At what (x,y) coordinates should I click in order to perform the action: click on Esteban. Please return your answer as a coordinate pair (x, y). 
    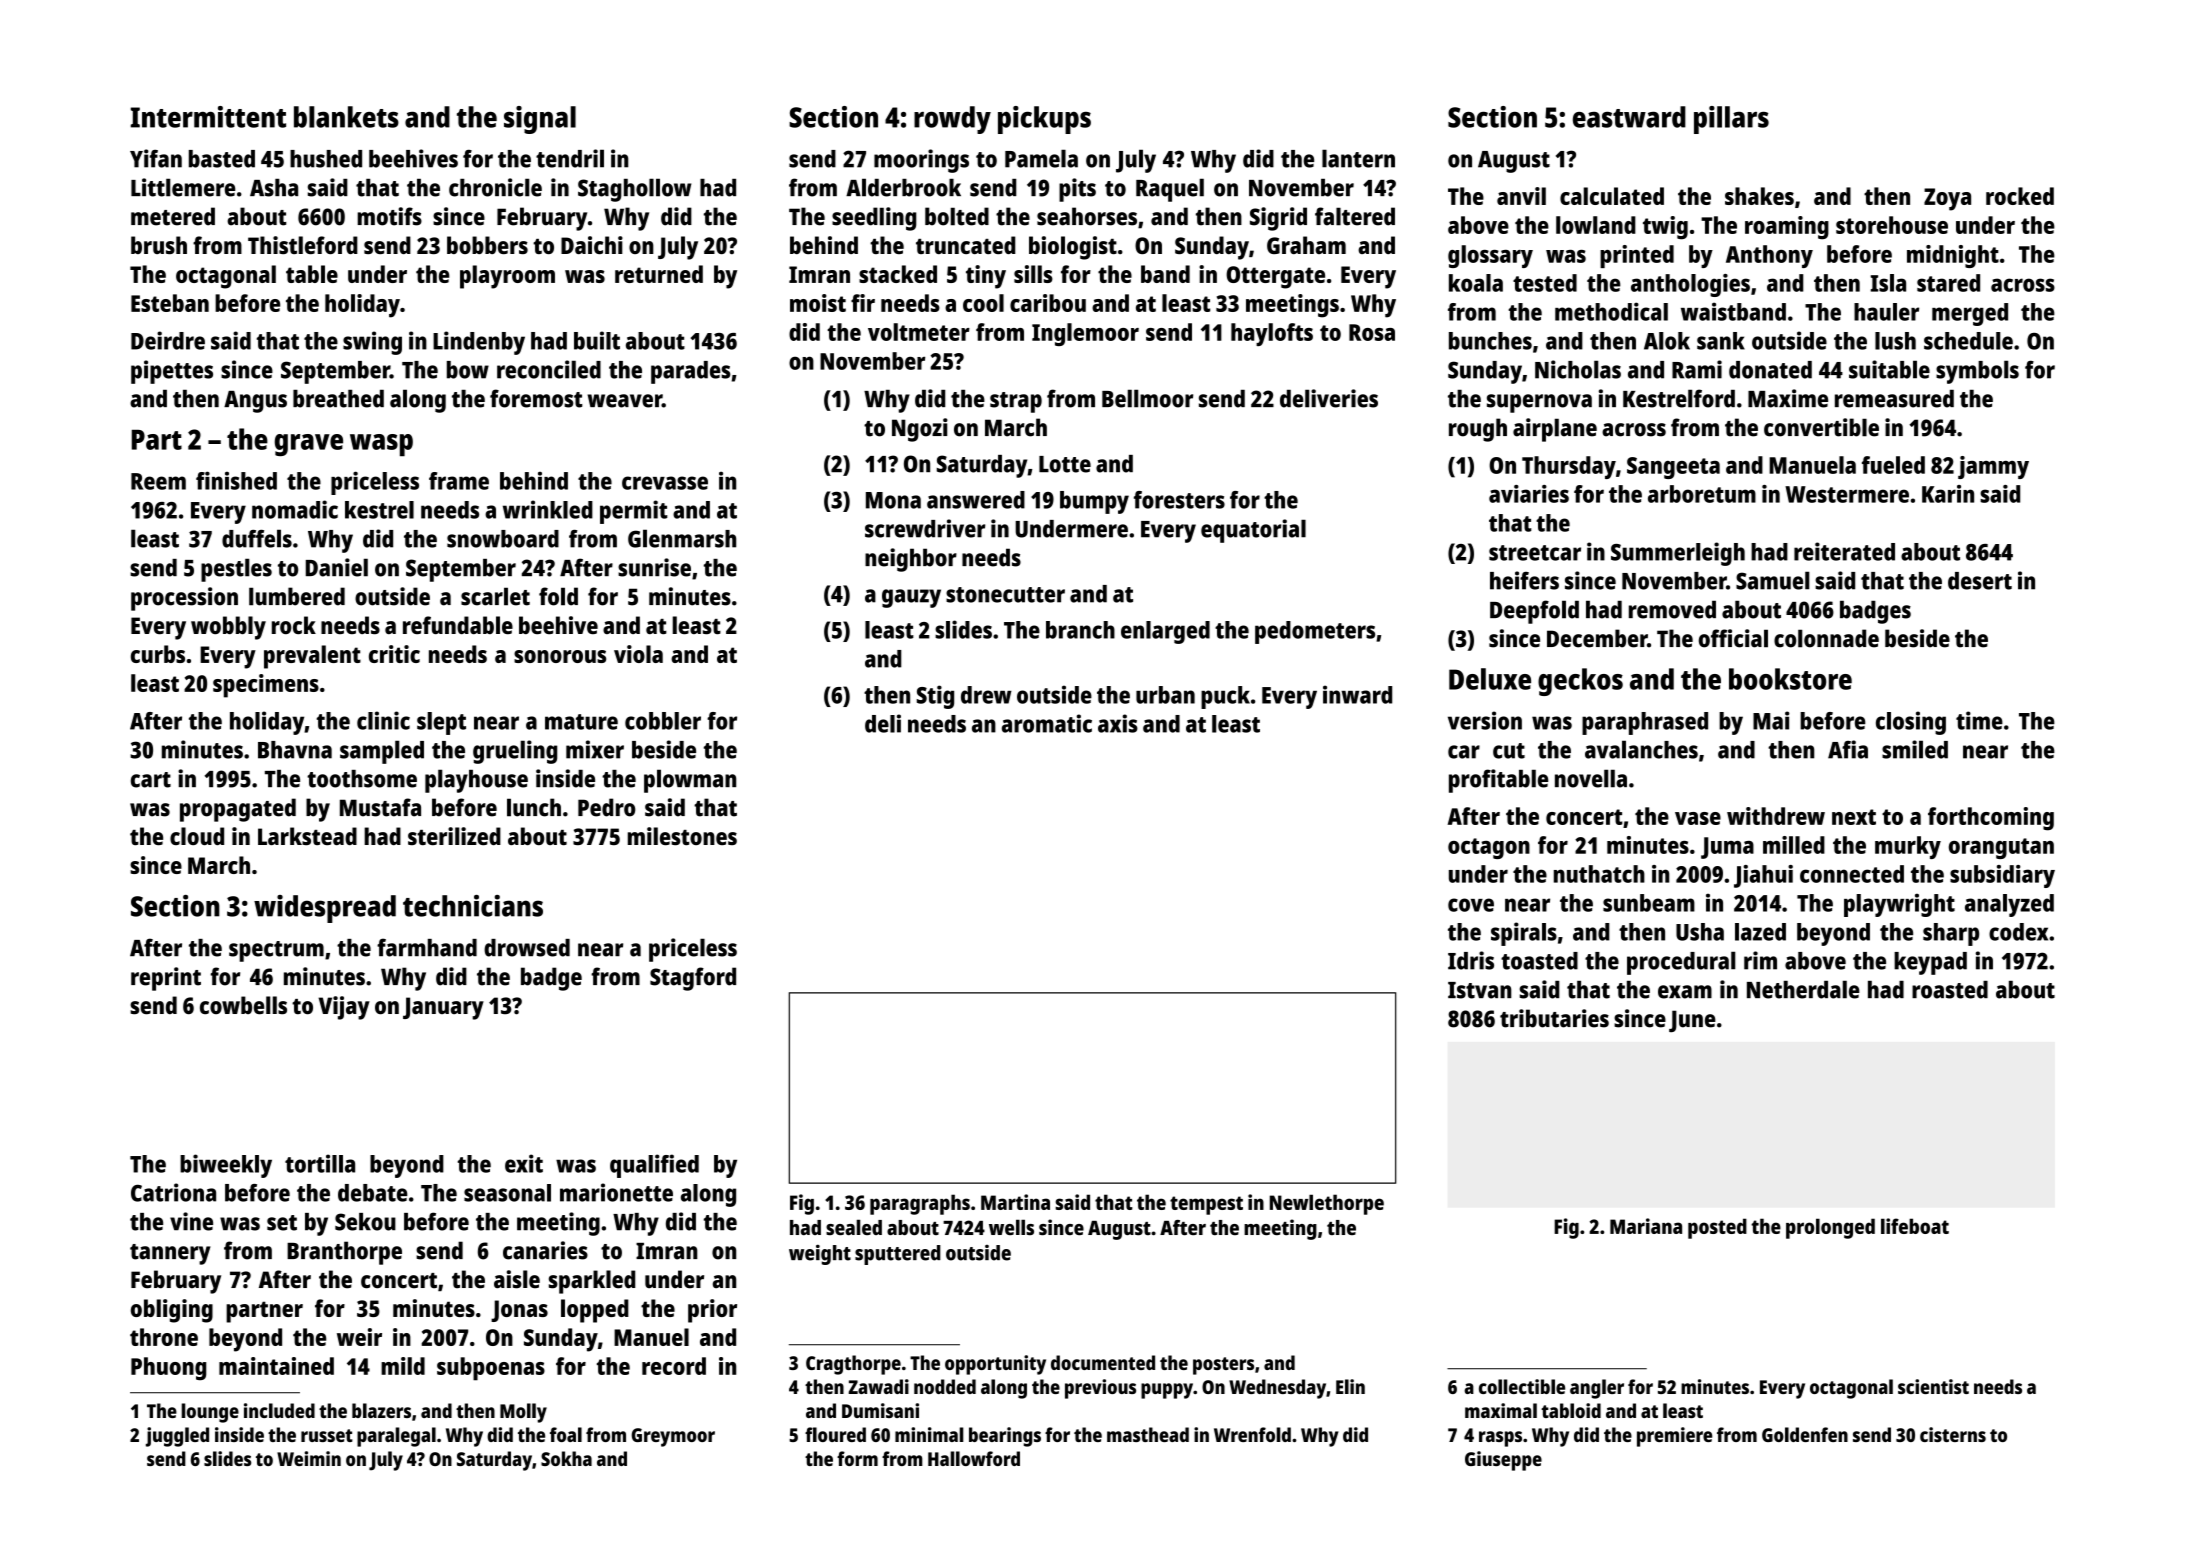
    Looking at the image, I should click on (170, 303).
